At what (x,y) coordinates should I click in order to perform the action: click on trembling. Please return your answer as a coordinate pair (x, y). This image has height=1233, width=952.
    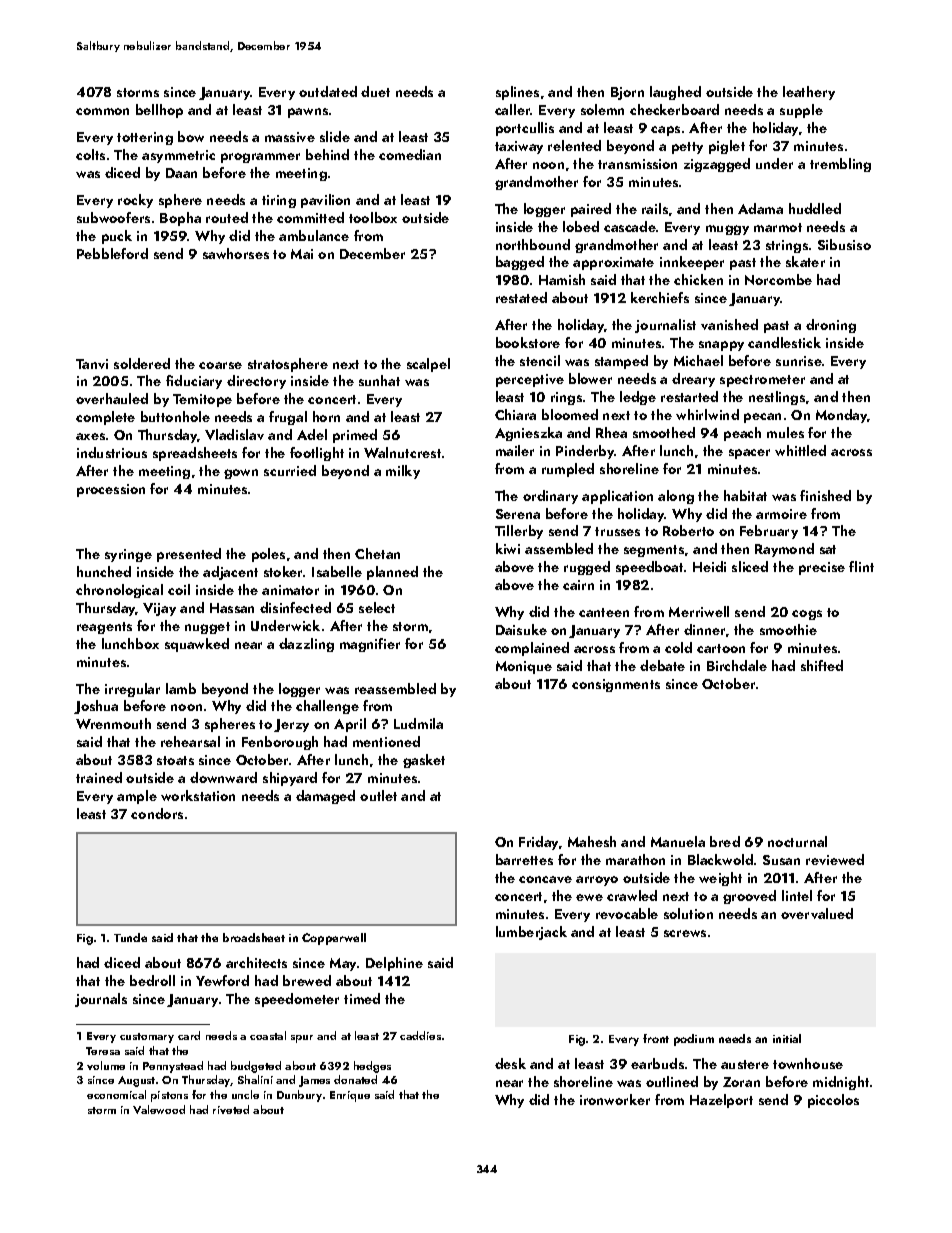
    Looking at the image, I should click on (840, 165).
